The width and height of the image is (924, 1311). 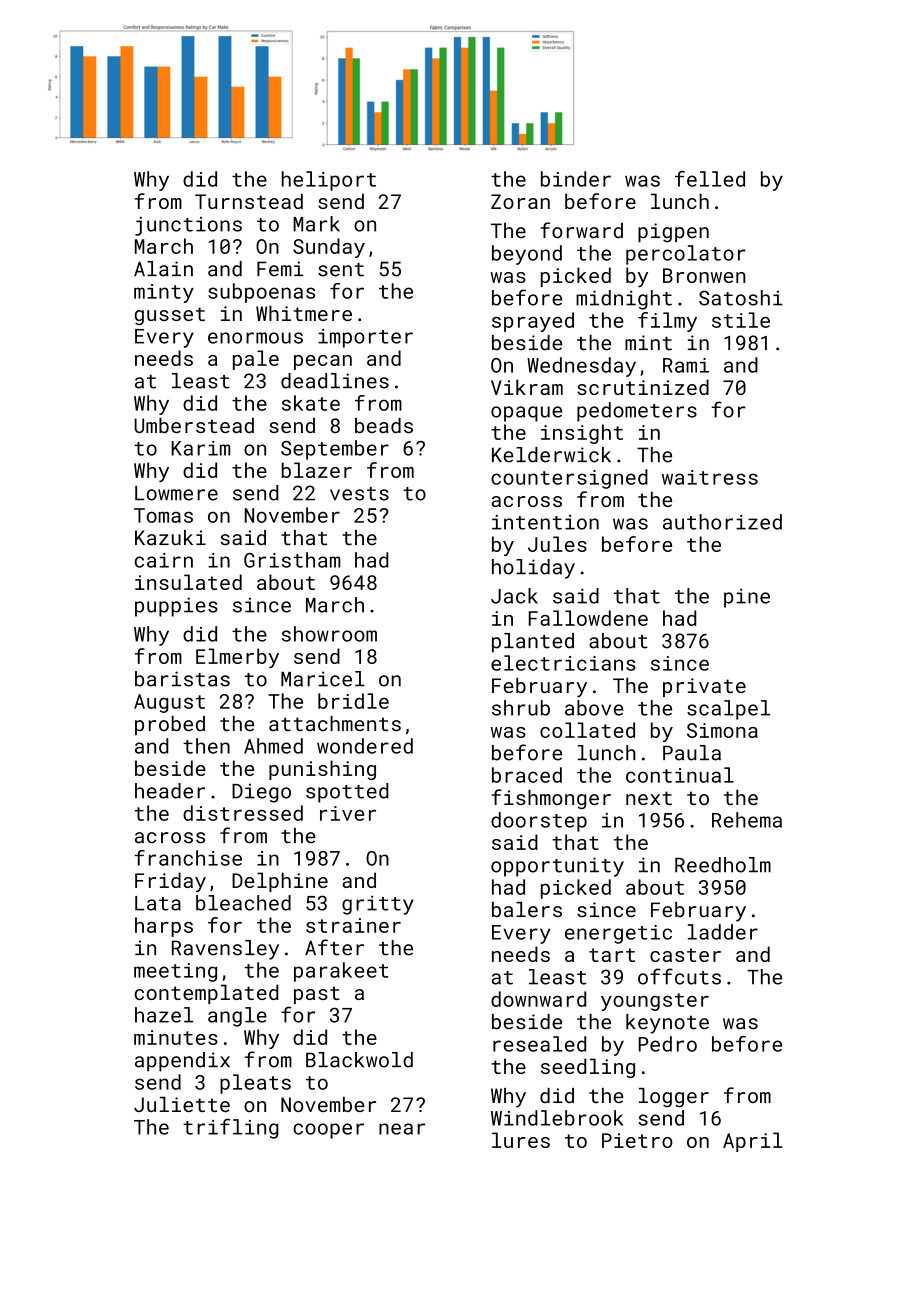 I want to click on Simona, so click(x=722, y=730).
